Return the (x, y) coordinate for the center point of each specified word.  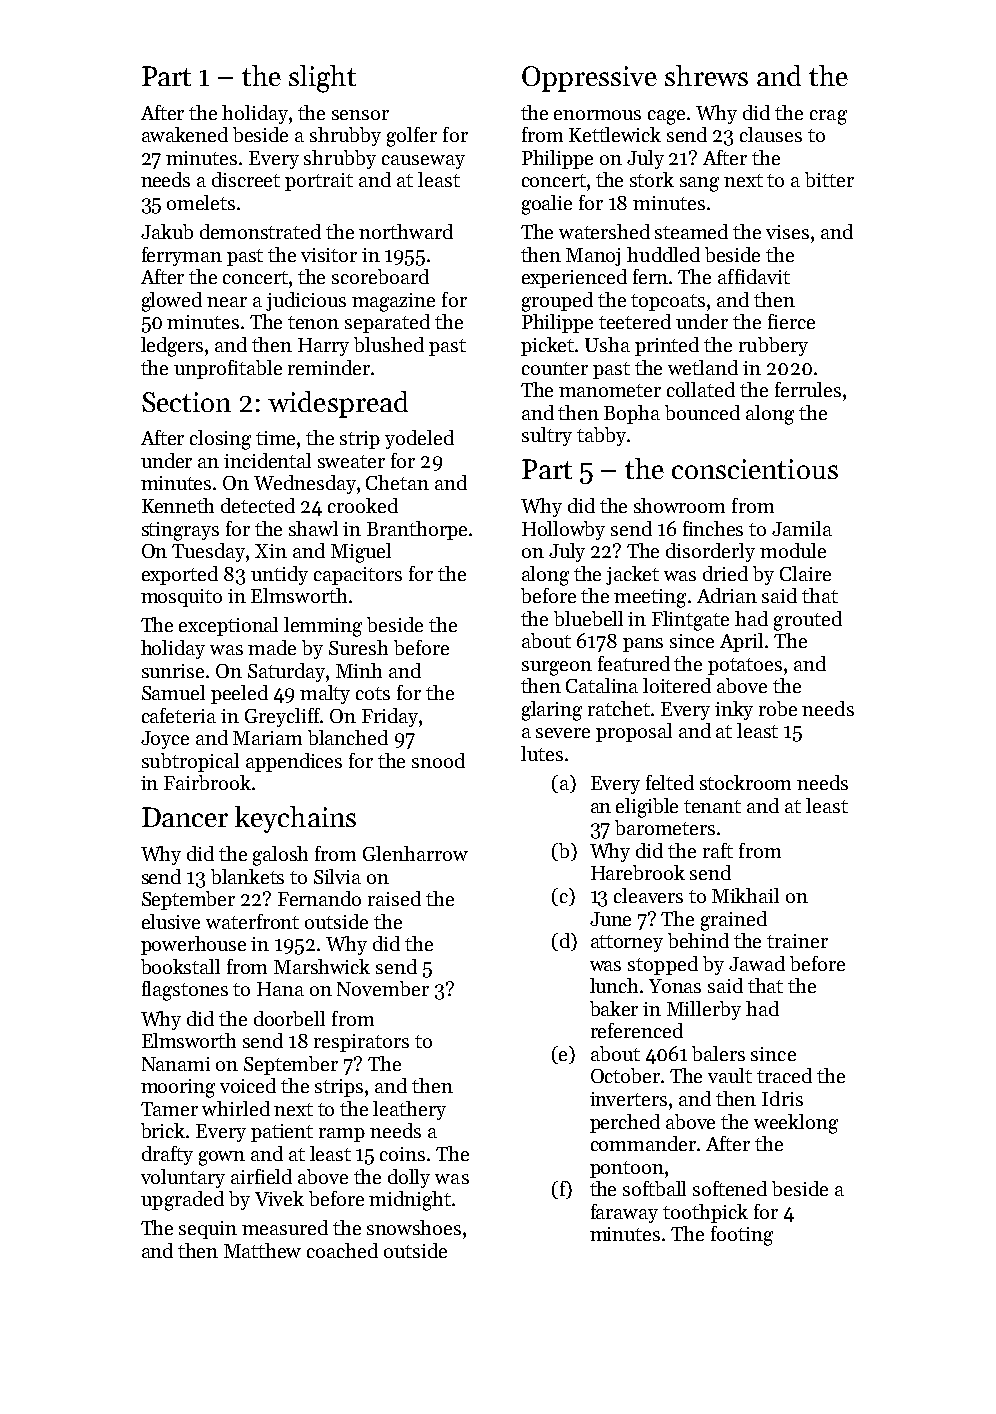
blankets (247, 876)
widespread (338, 404)
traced (784, 1075)
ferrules (808, 389)
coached (342, 1250)
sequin (208, 1230)
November (383, 988)
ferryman (182, 256)
